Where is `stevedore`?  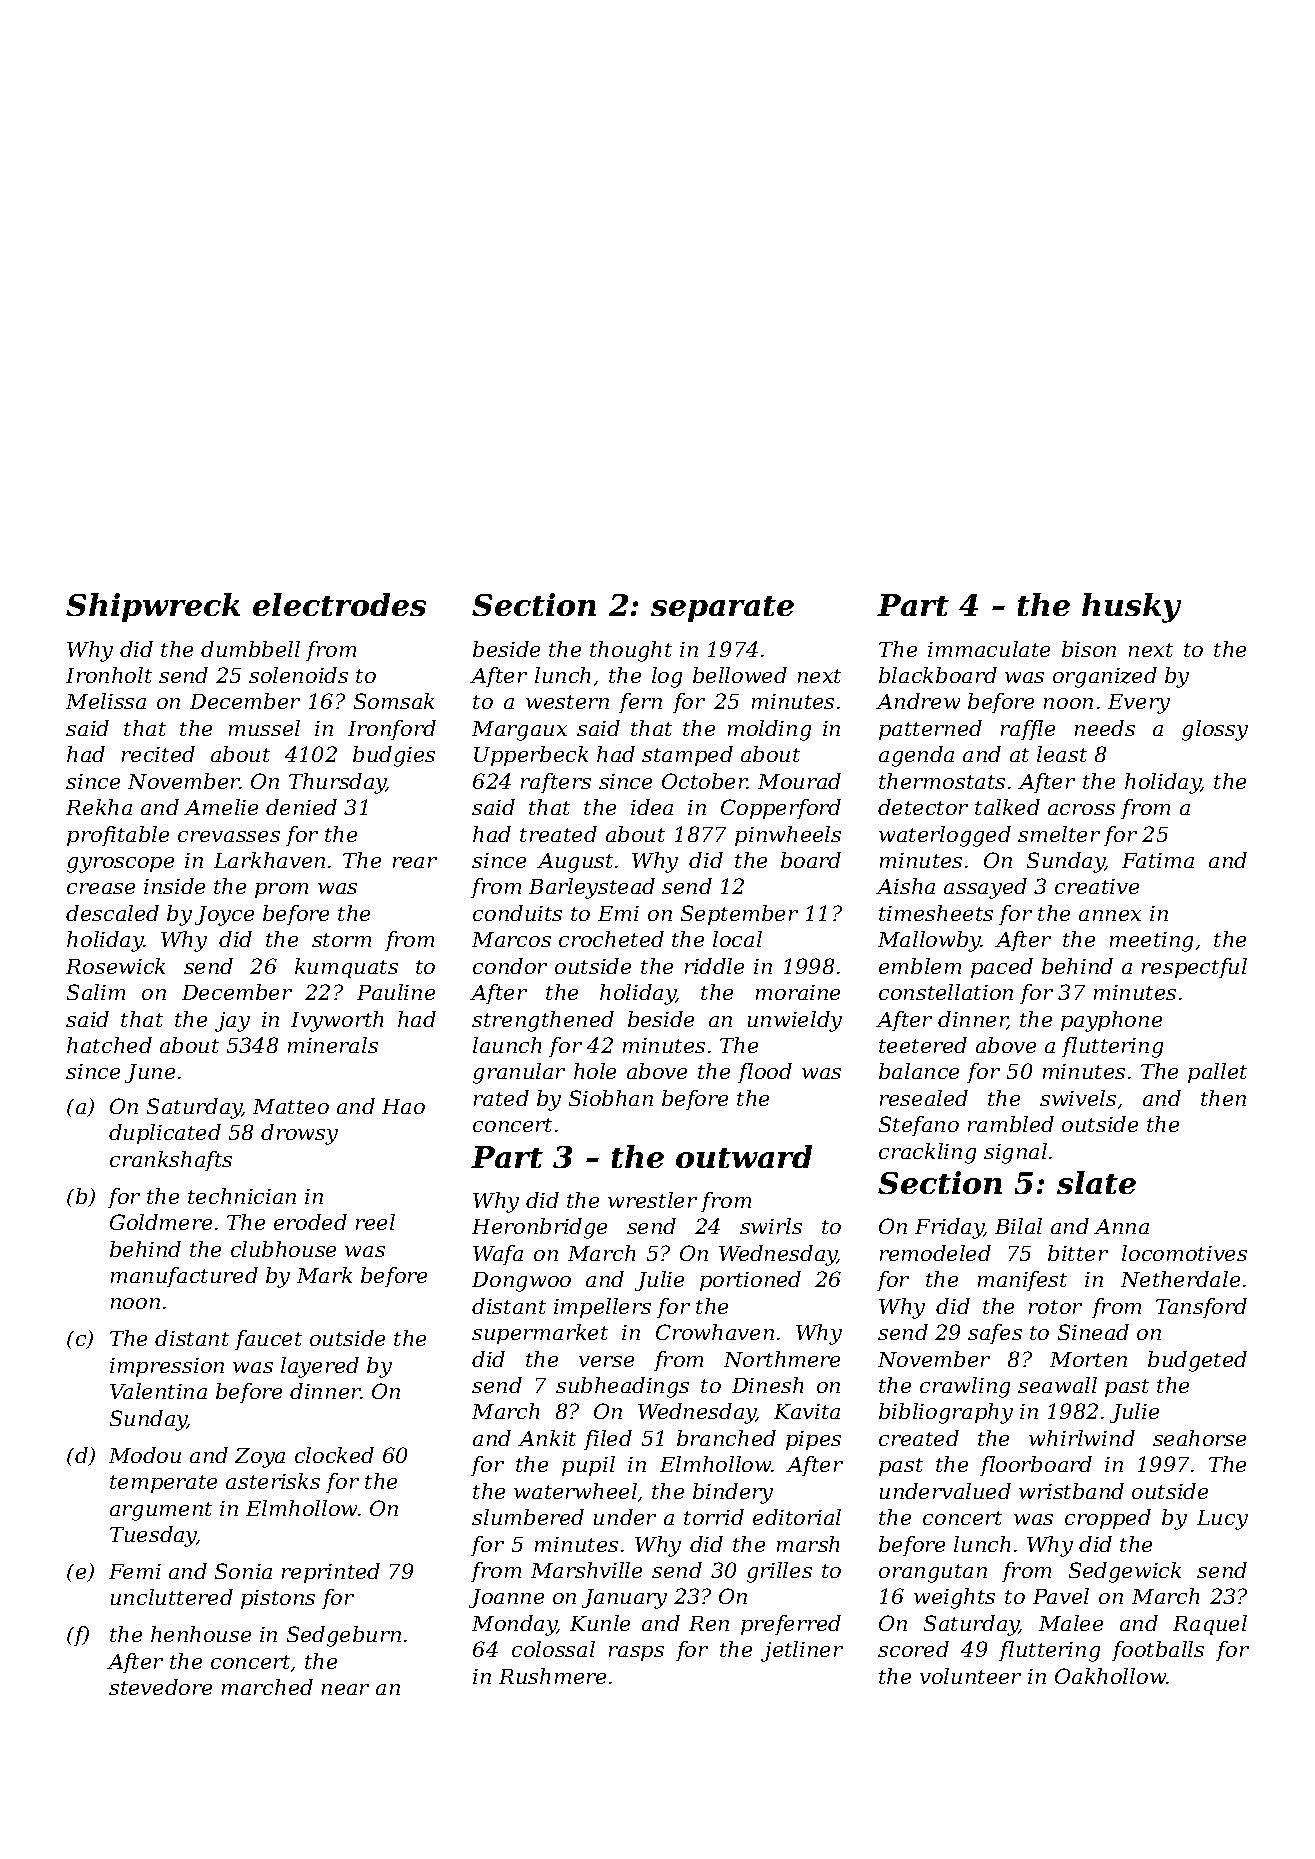 stevedore is located at coordinates (160, 1687).
